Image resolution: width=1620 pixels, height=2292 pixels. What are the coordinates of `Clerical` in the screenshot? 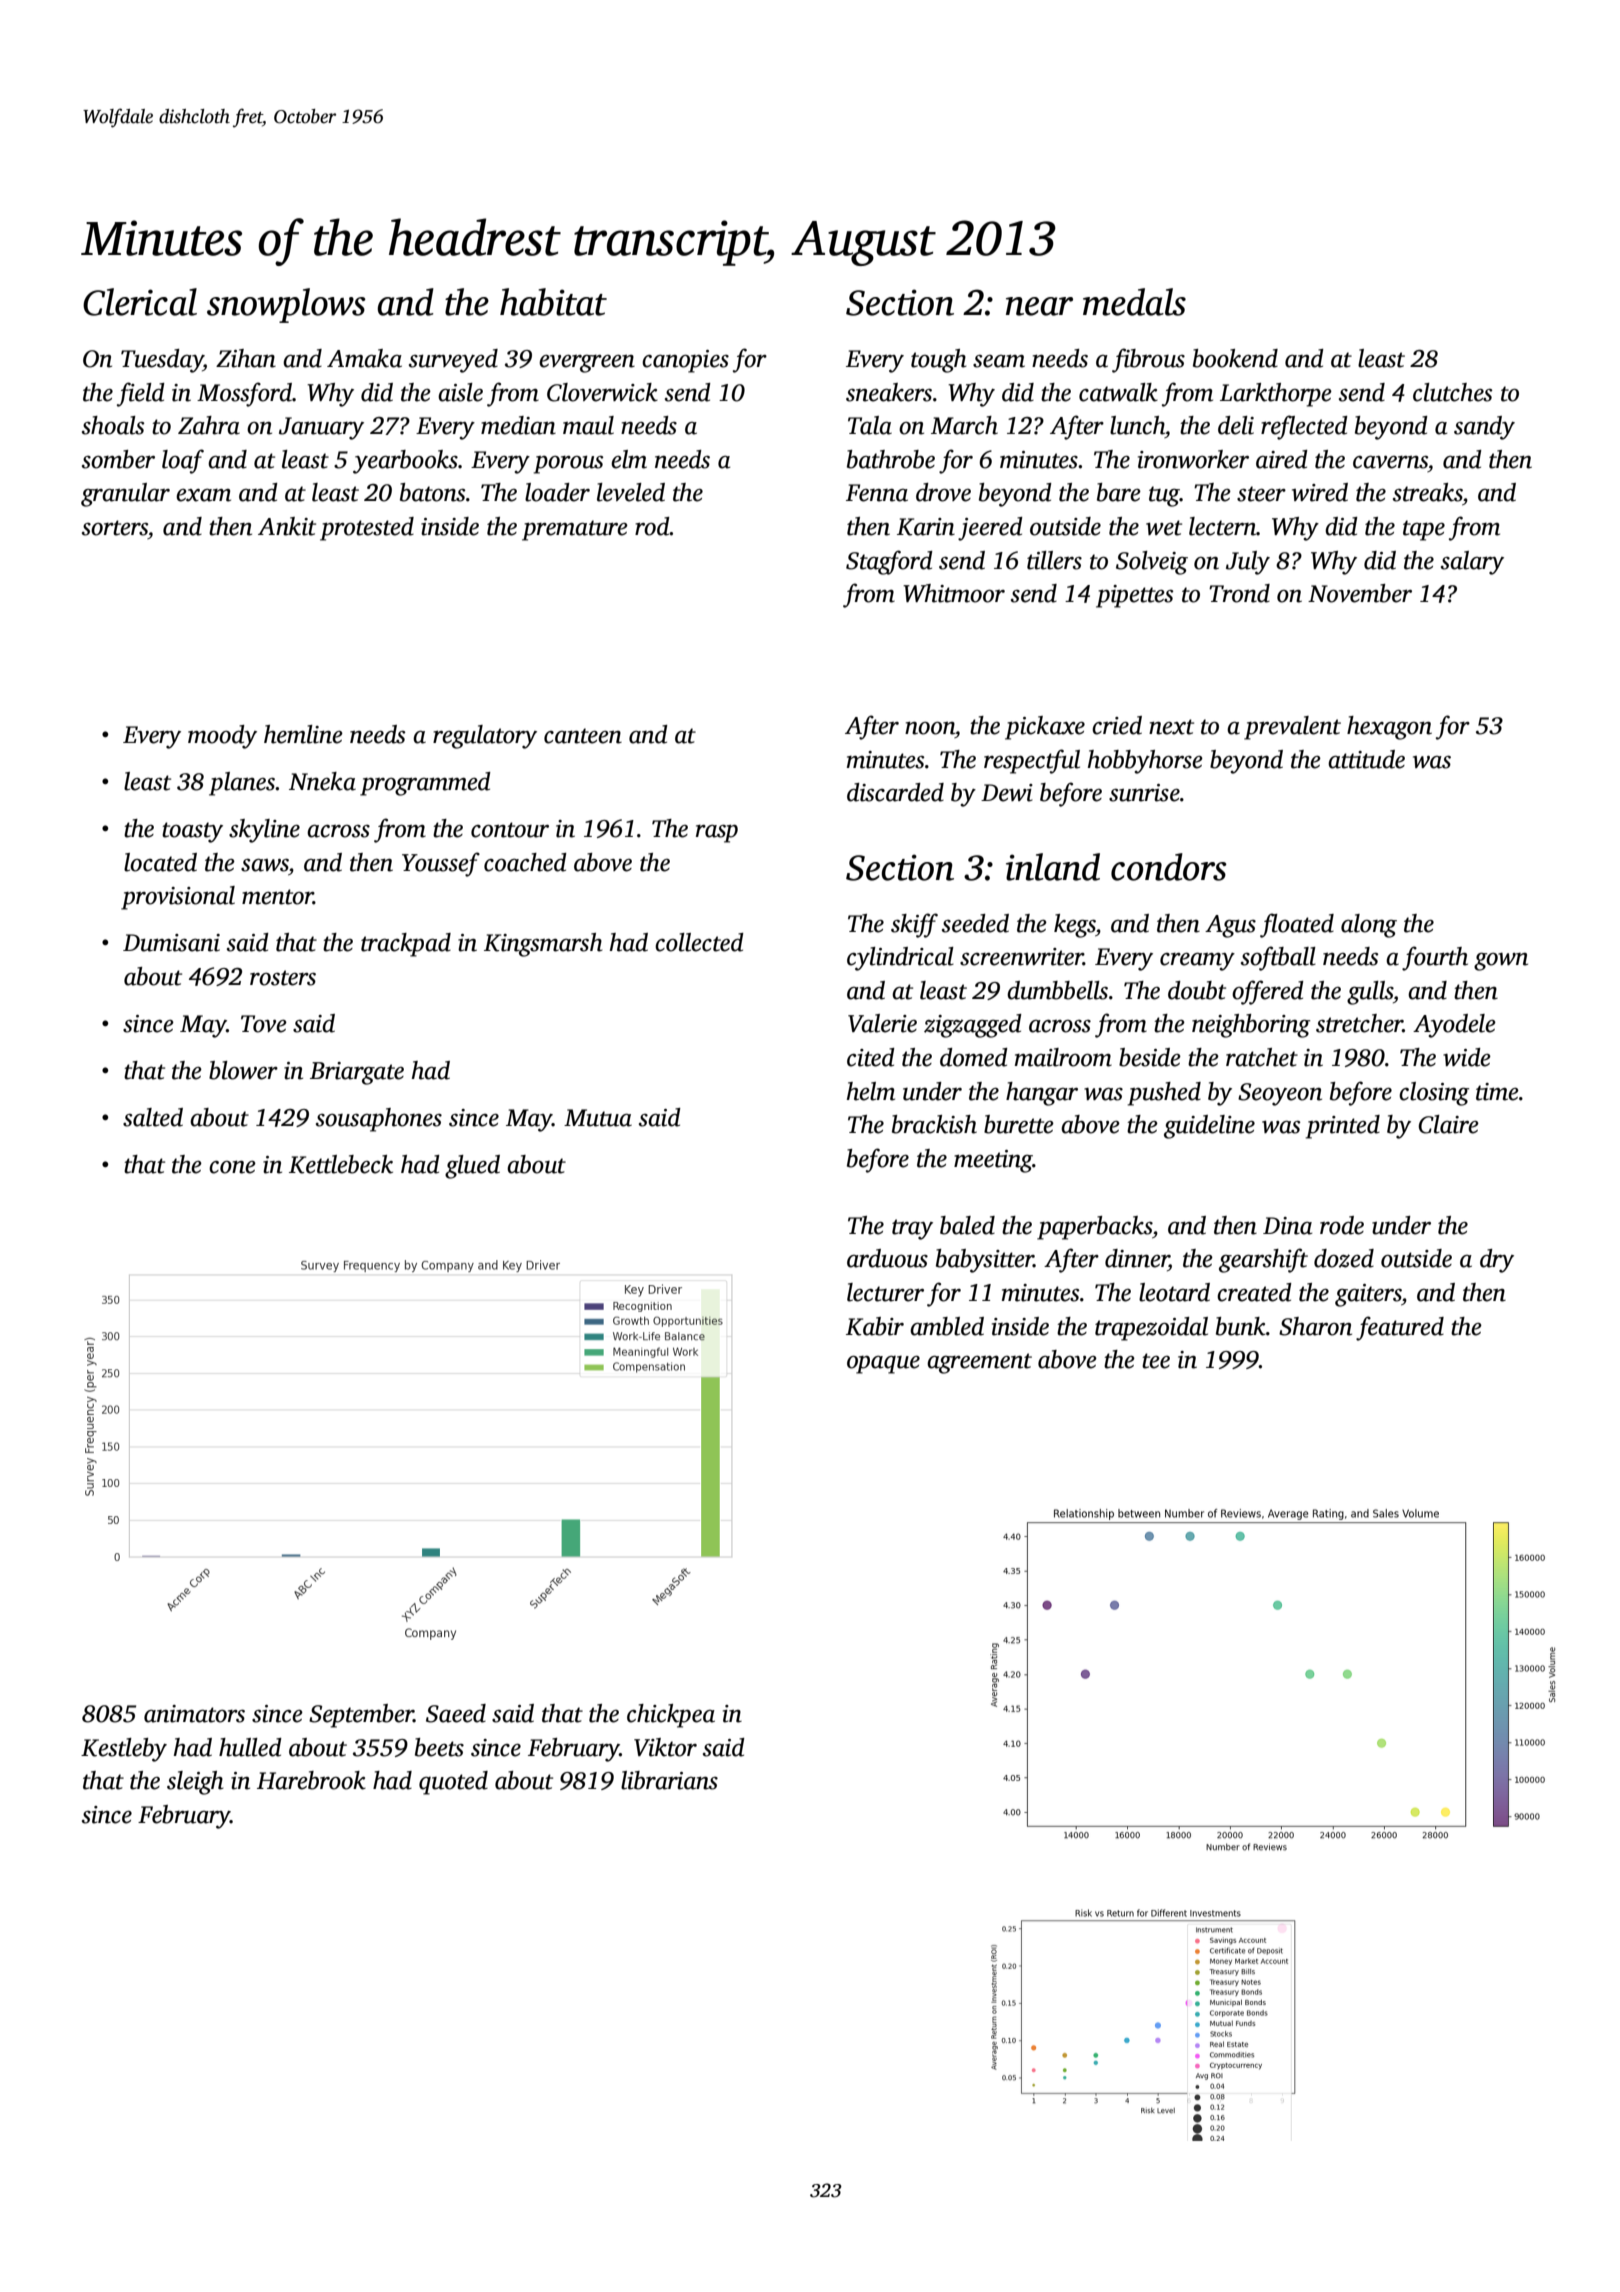 It's located at (140, 302).
